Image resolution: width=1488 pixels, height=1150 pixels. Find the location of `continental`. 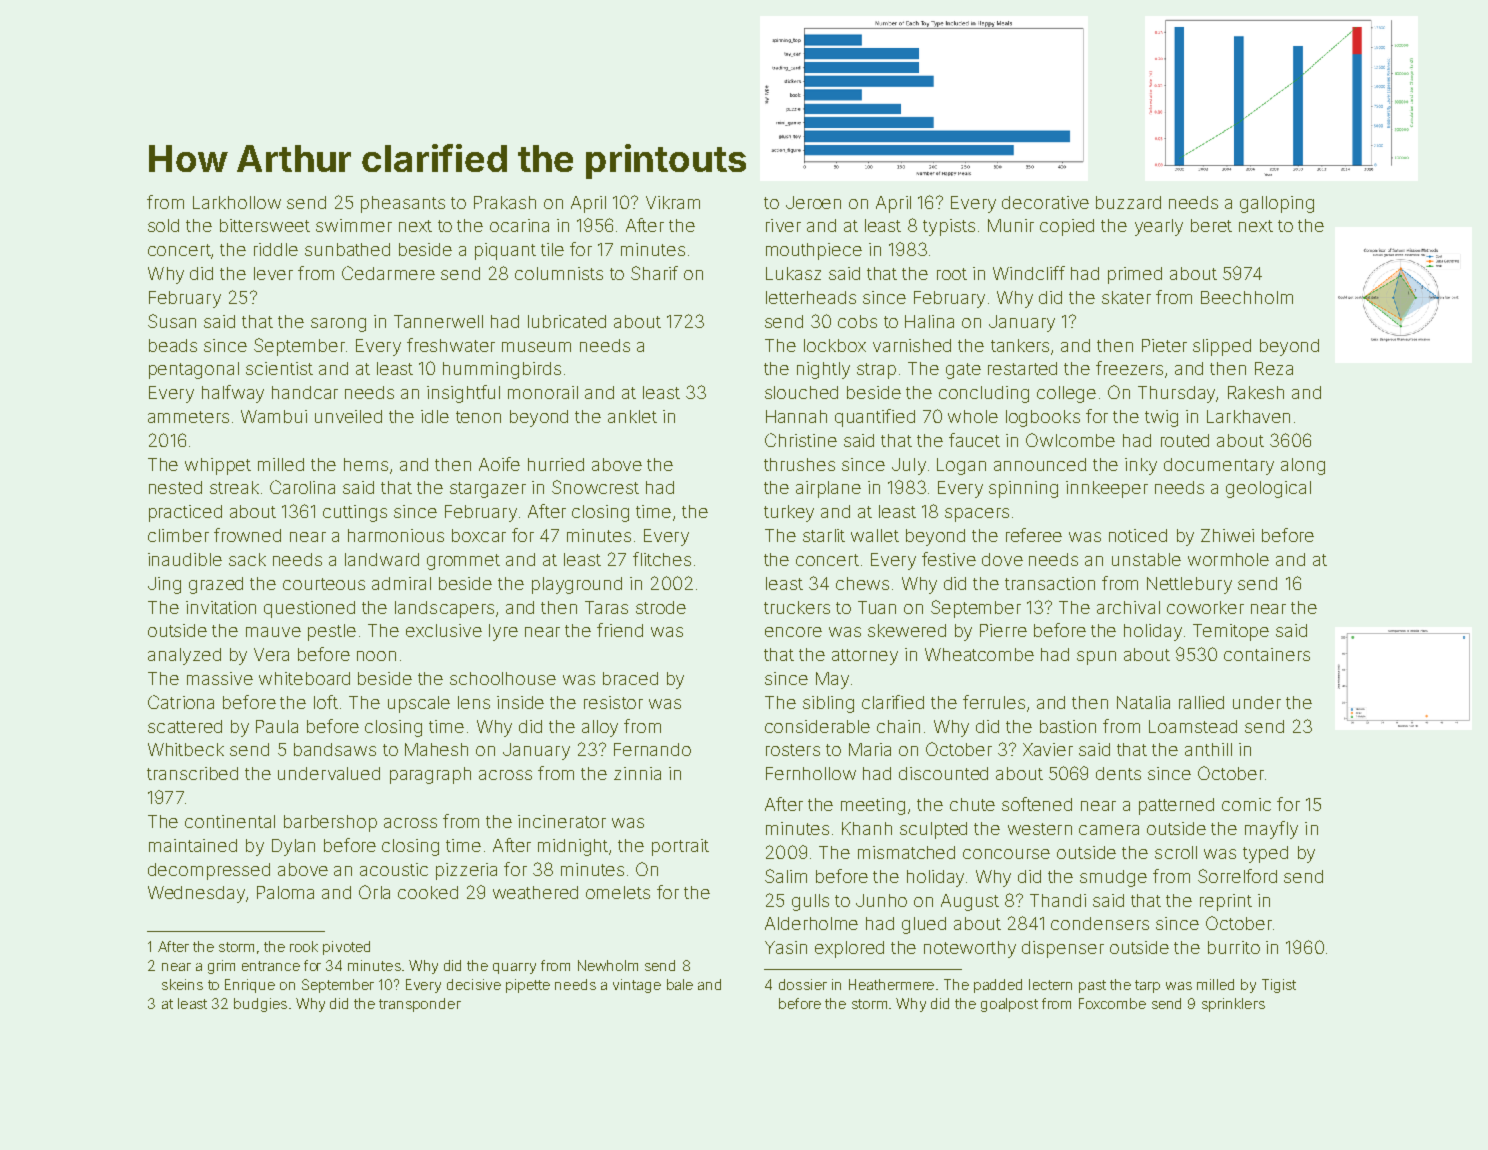

continental is located at coordinates (230, 821).
